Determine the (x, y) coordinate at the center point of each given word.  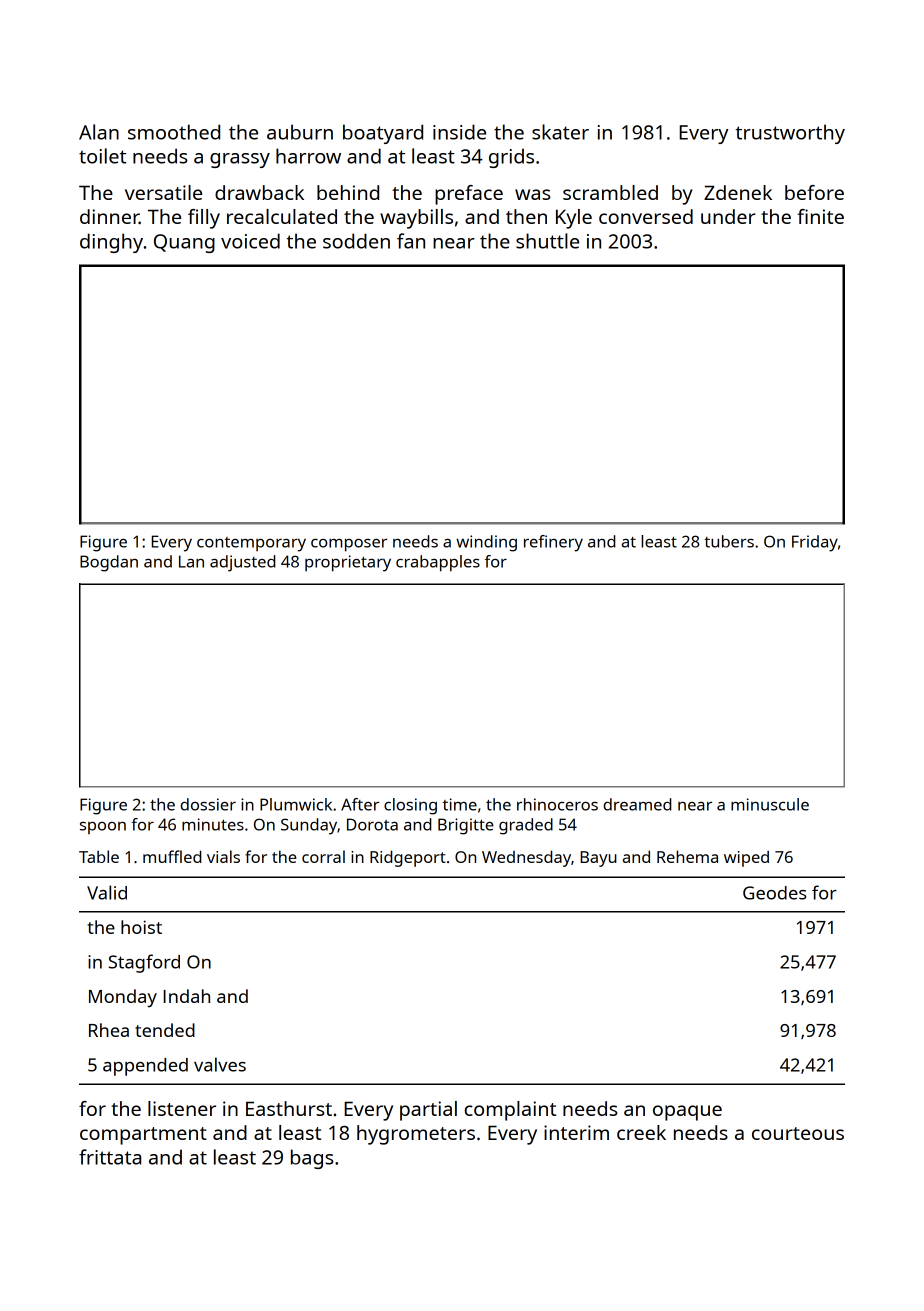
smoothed (174, 132)
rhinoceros (557, 804)
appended (145, 1067)
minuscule (770, 804)
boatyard (383, 134)
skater (560, 132)
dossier (208, 804)
